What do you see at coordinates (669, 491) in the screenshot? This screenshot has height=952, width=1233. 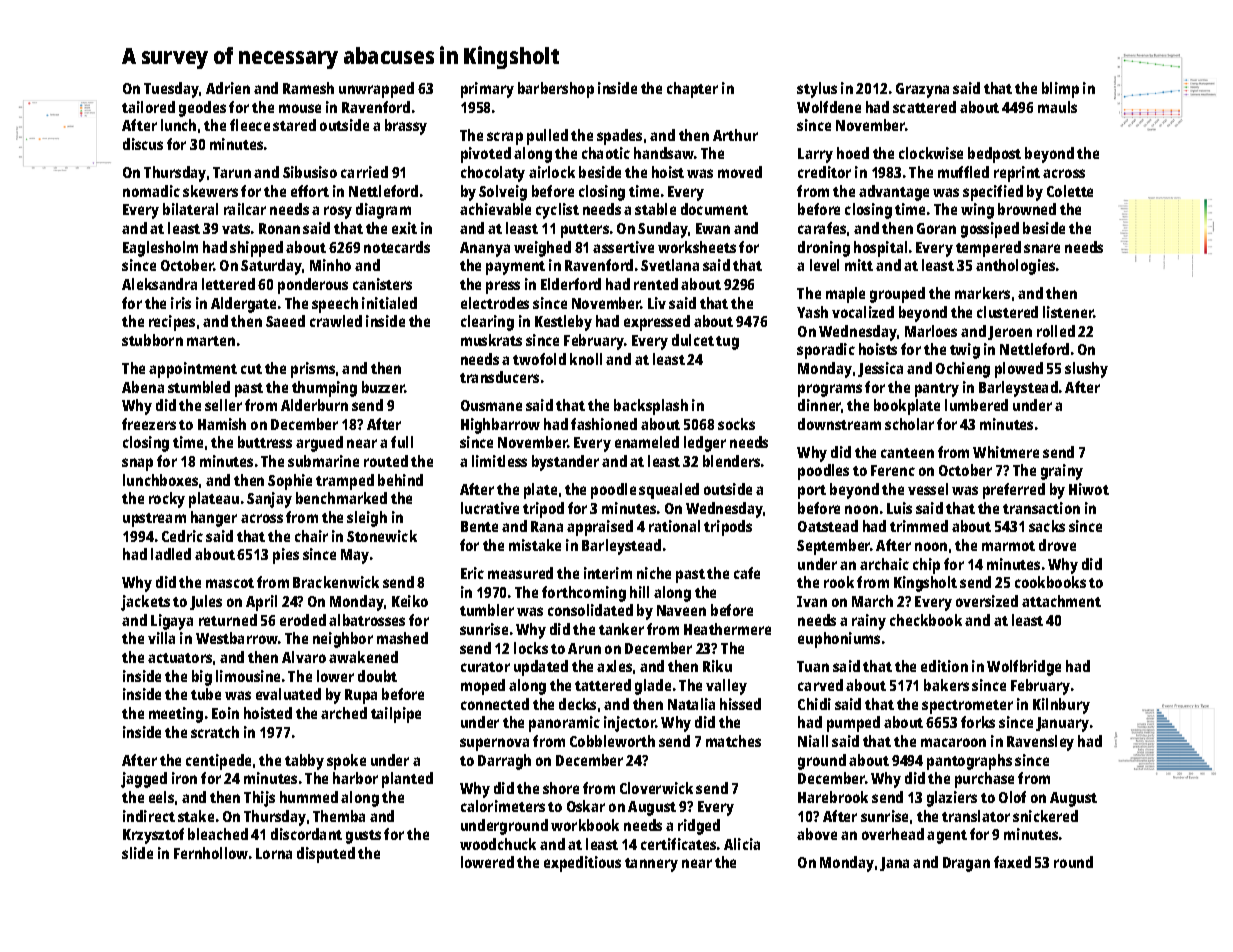 I see `squealed` at bounding box center [669, 491].
